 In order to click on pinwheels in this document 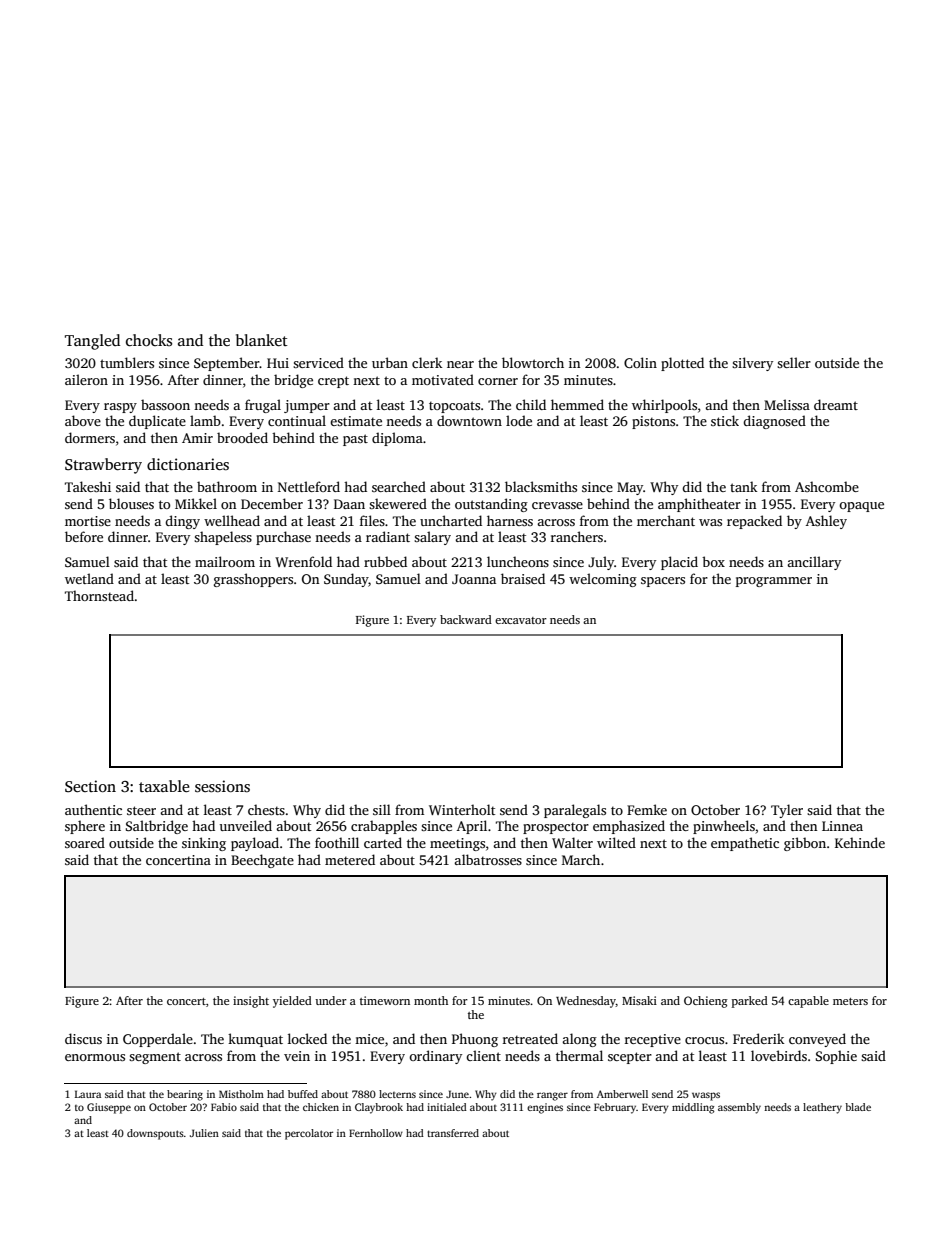, I will do `click(724, 827)`.
